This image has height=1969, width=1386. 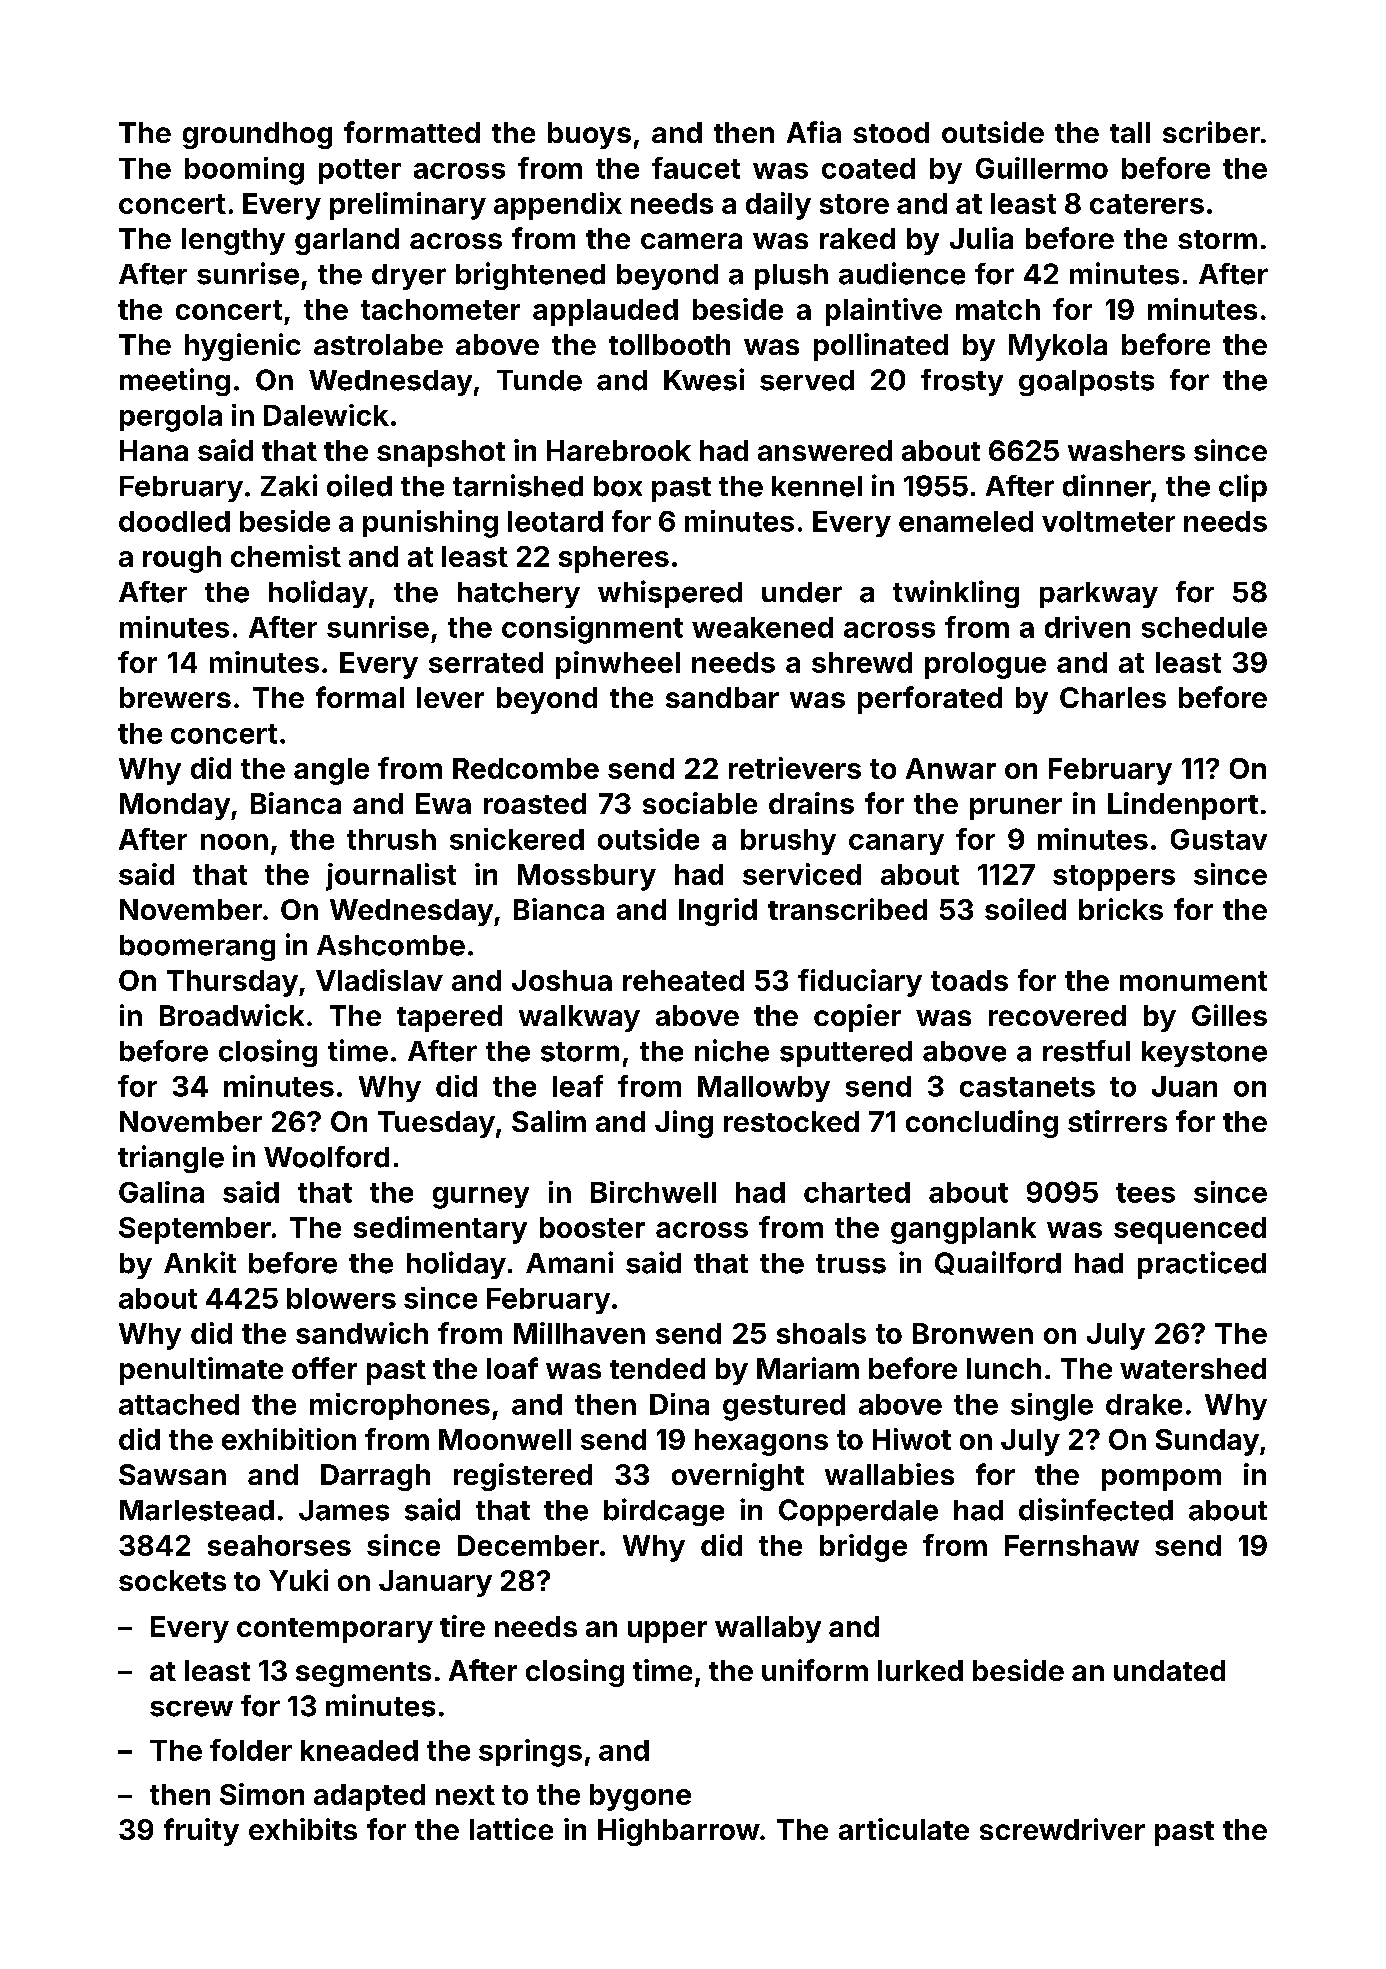 I want to click on voltmeter, so click(x=1108, y=521).
